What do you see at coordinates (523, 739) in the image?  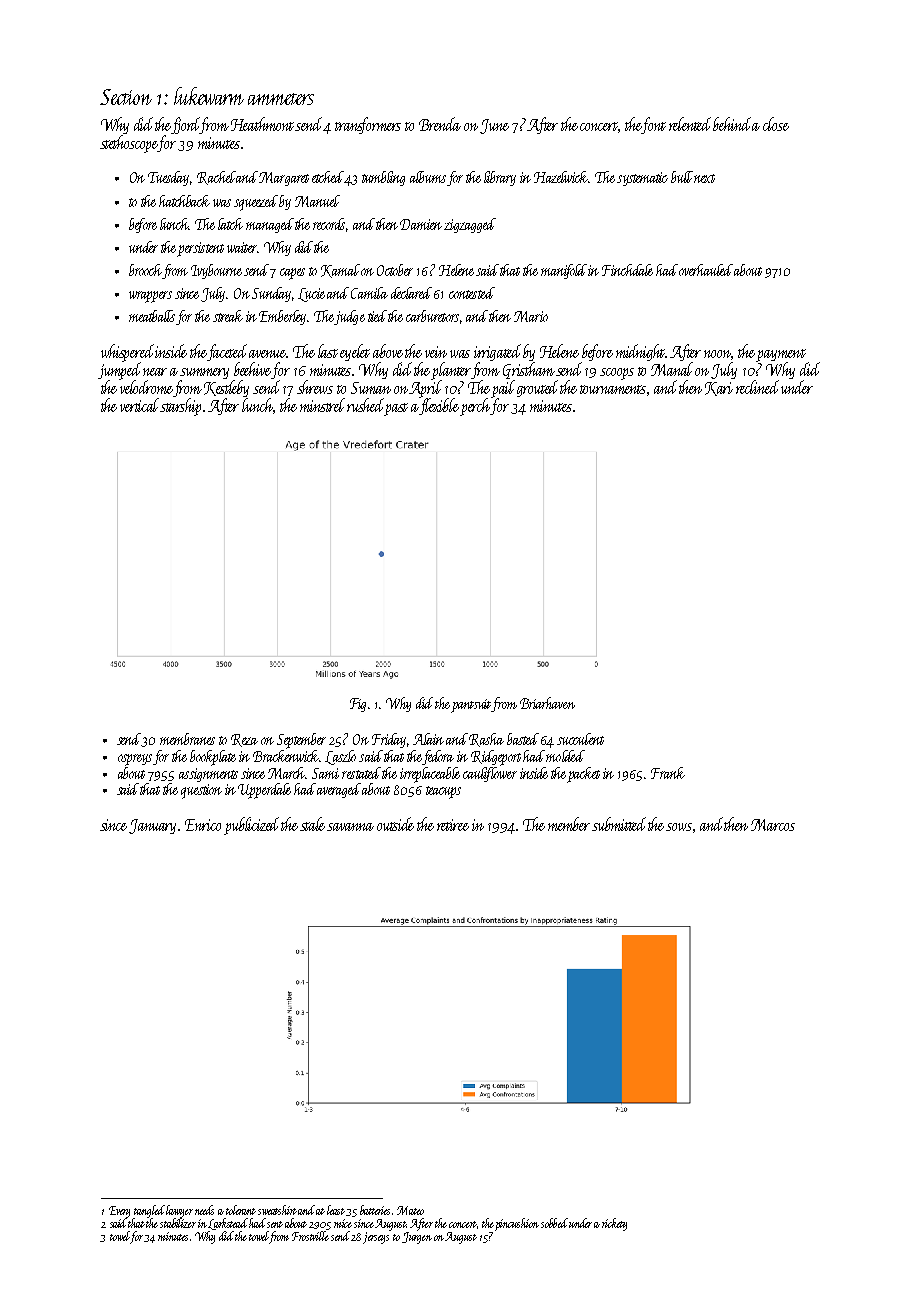 I see `basted` at bounding box center [523, 739].
